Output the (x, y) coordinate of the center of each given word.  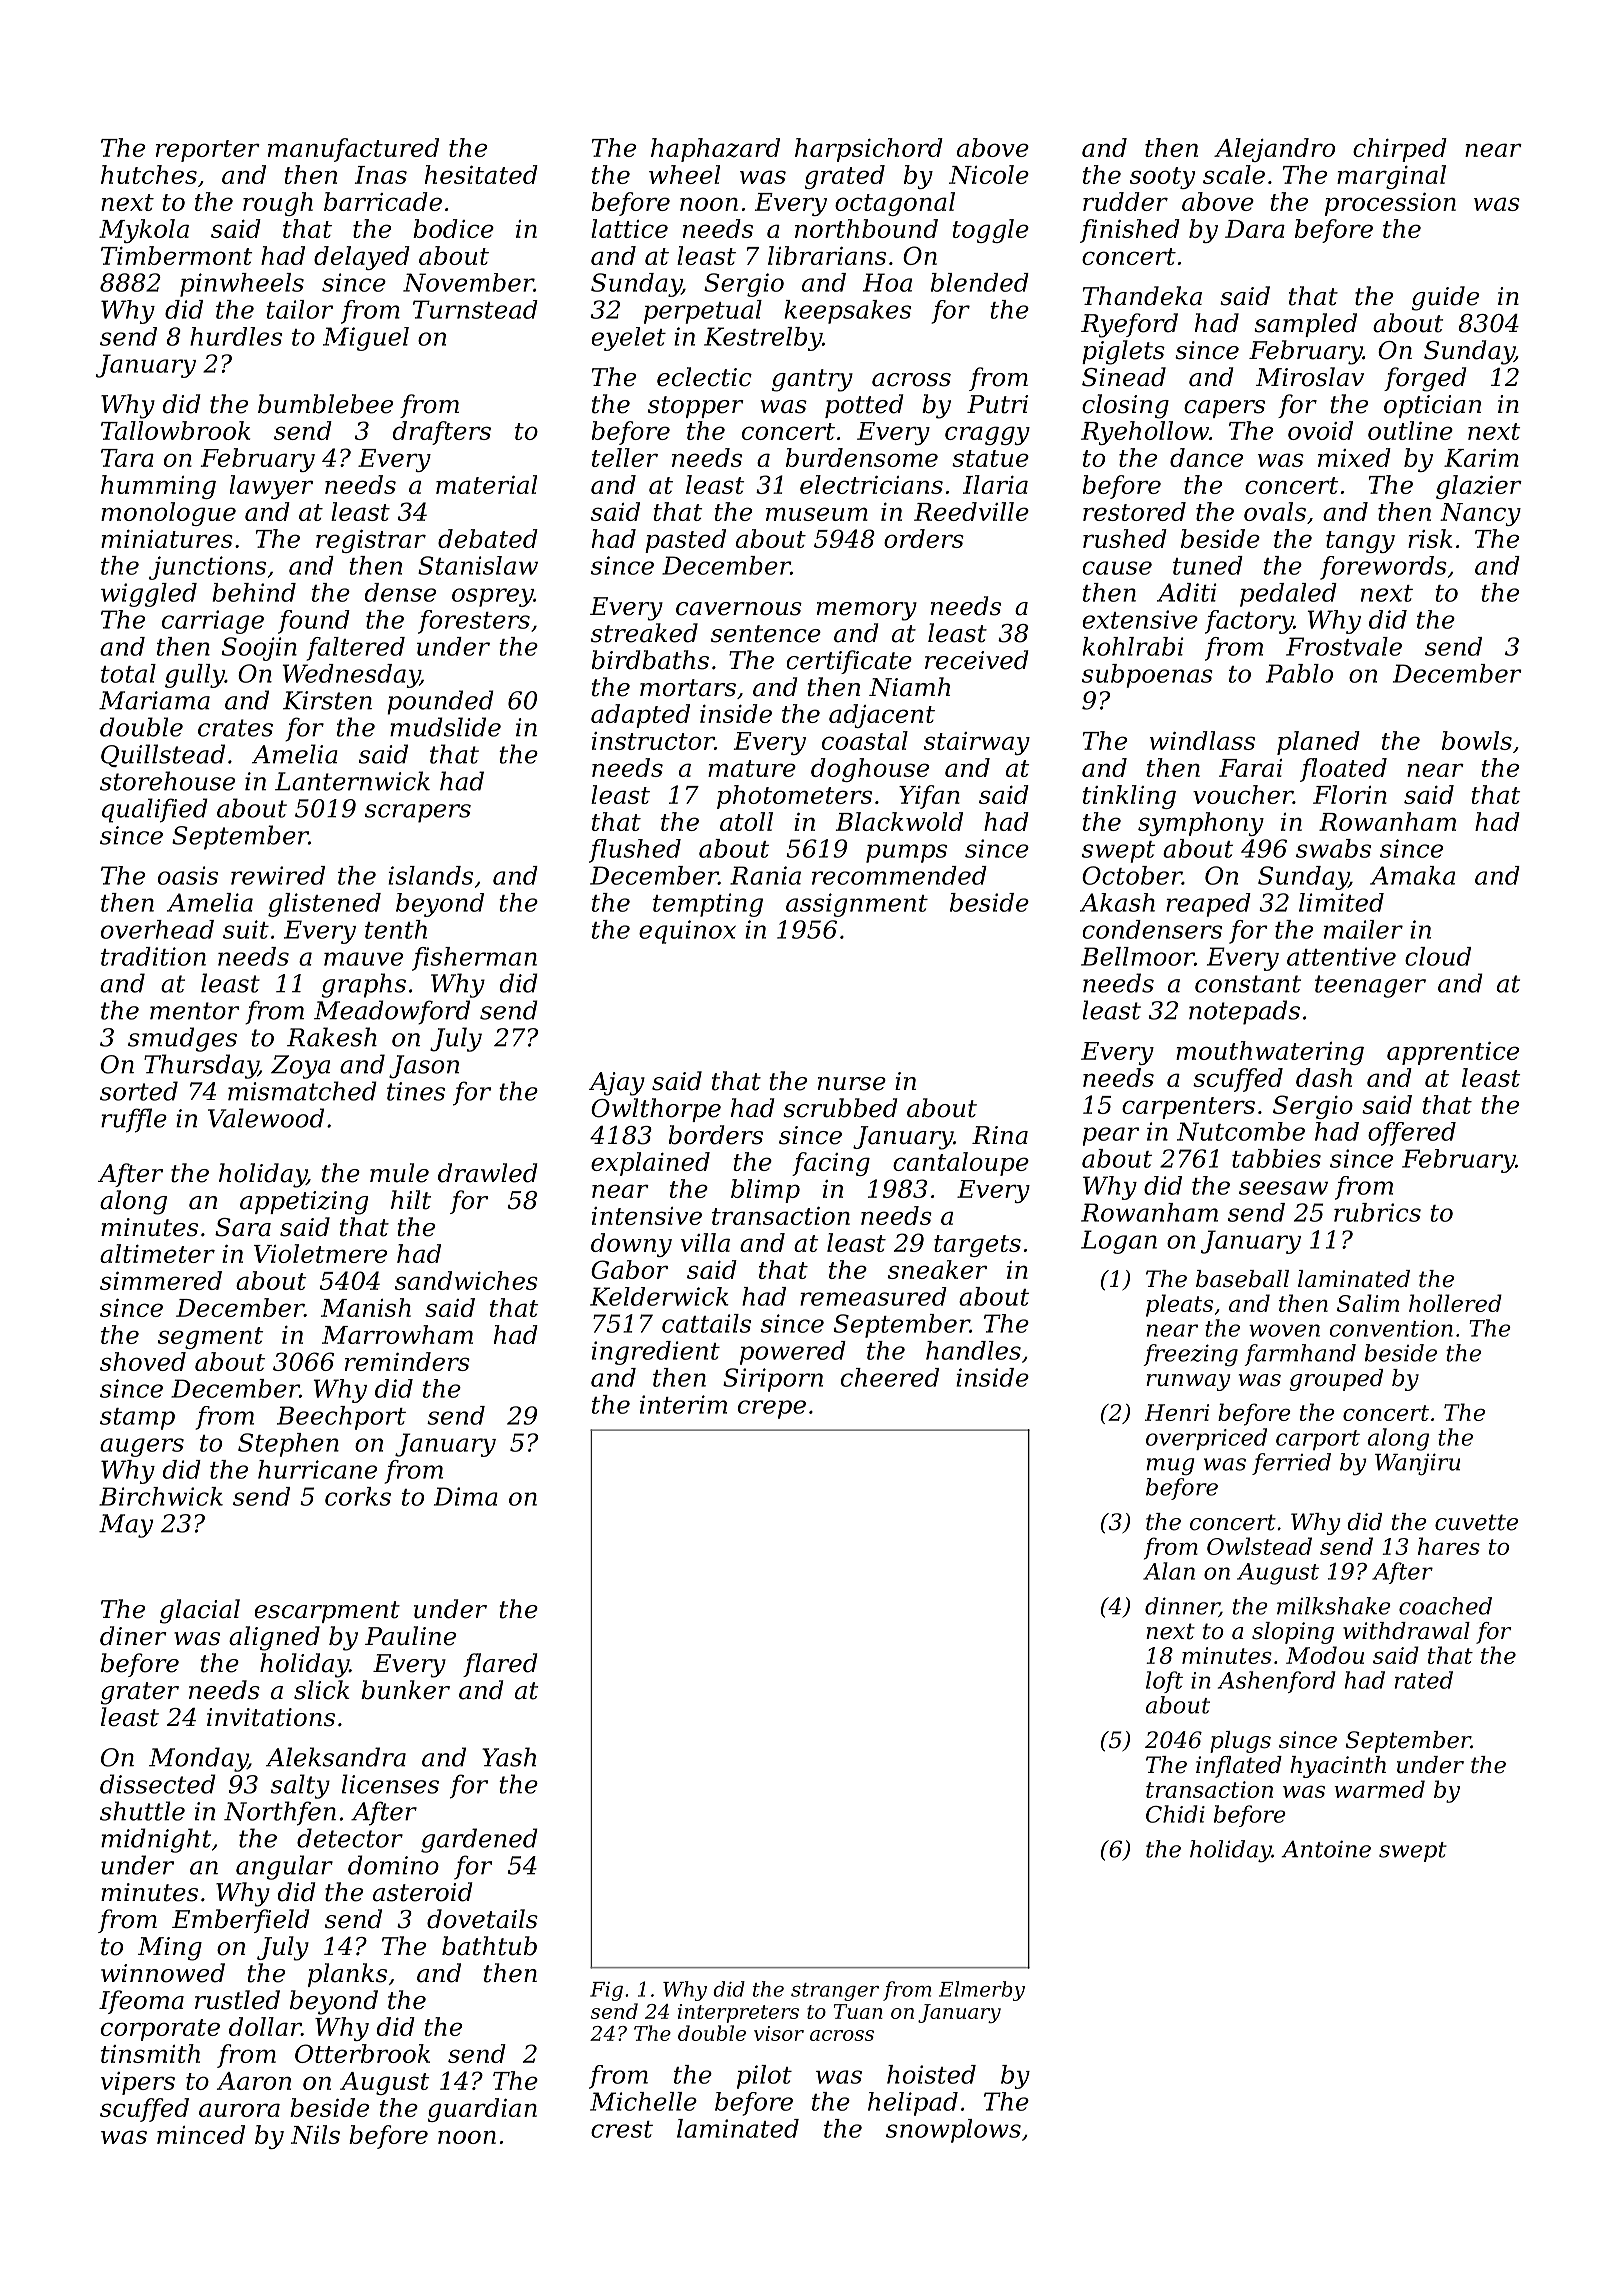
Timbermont (177, 255)
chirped (1400, 150)
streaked (644, 633)
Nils (315, 2134)
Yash (509, 1757)
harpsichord (869, 150)
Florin (1350, 794)
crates (235, 728)
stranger (835, 1992)
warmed (1379, 1789)
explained (650, 1164)
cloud (1438, 956)
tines (416, 1091)
